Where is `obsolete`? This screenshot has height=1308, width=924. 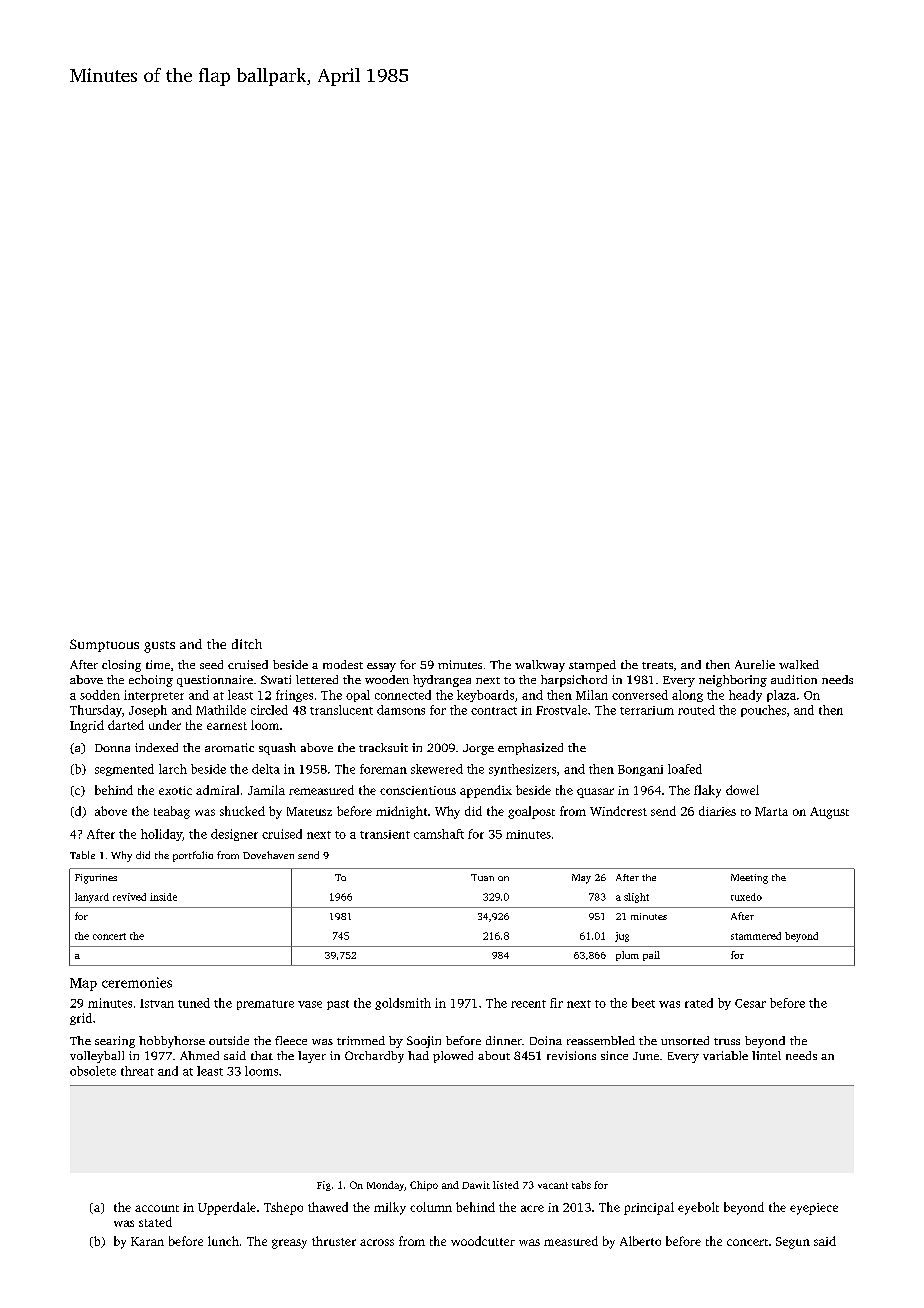
obsolete is located at coordinates (93, 1071).
